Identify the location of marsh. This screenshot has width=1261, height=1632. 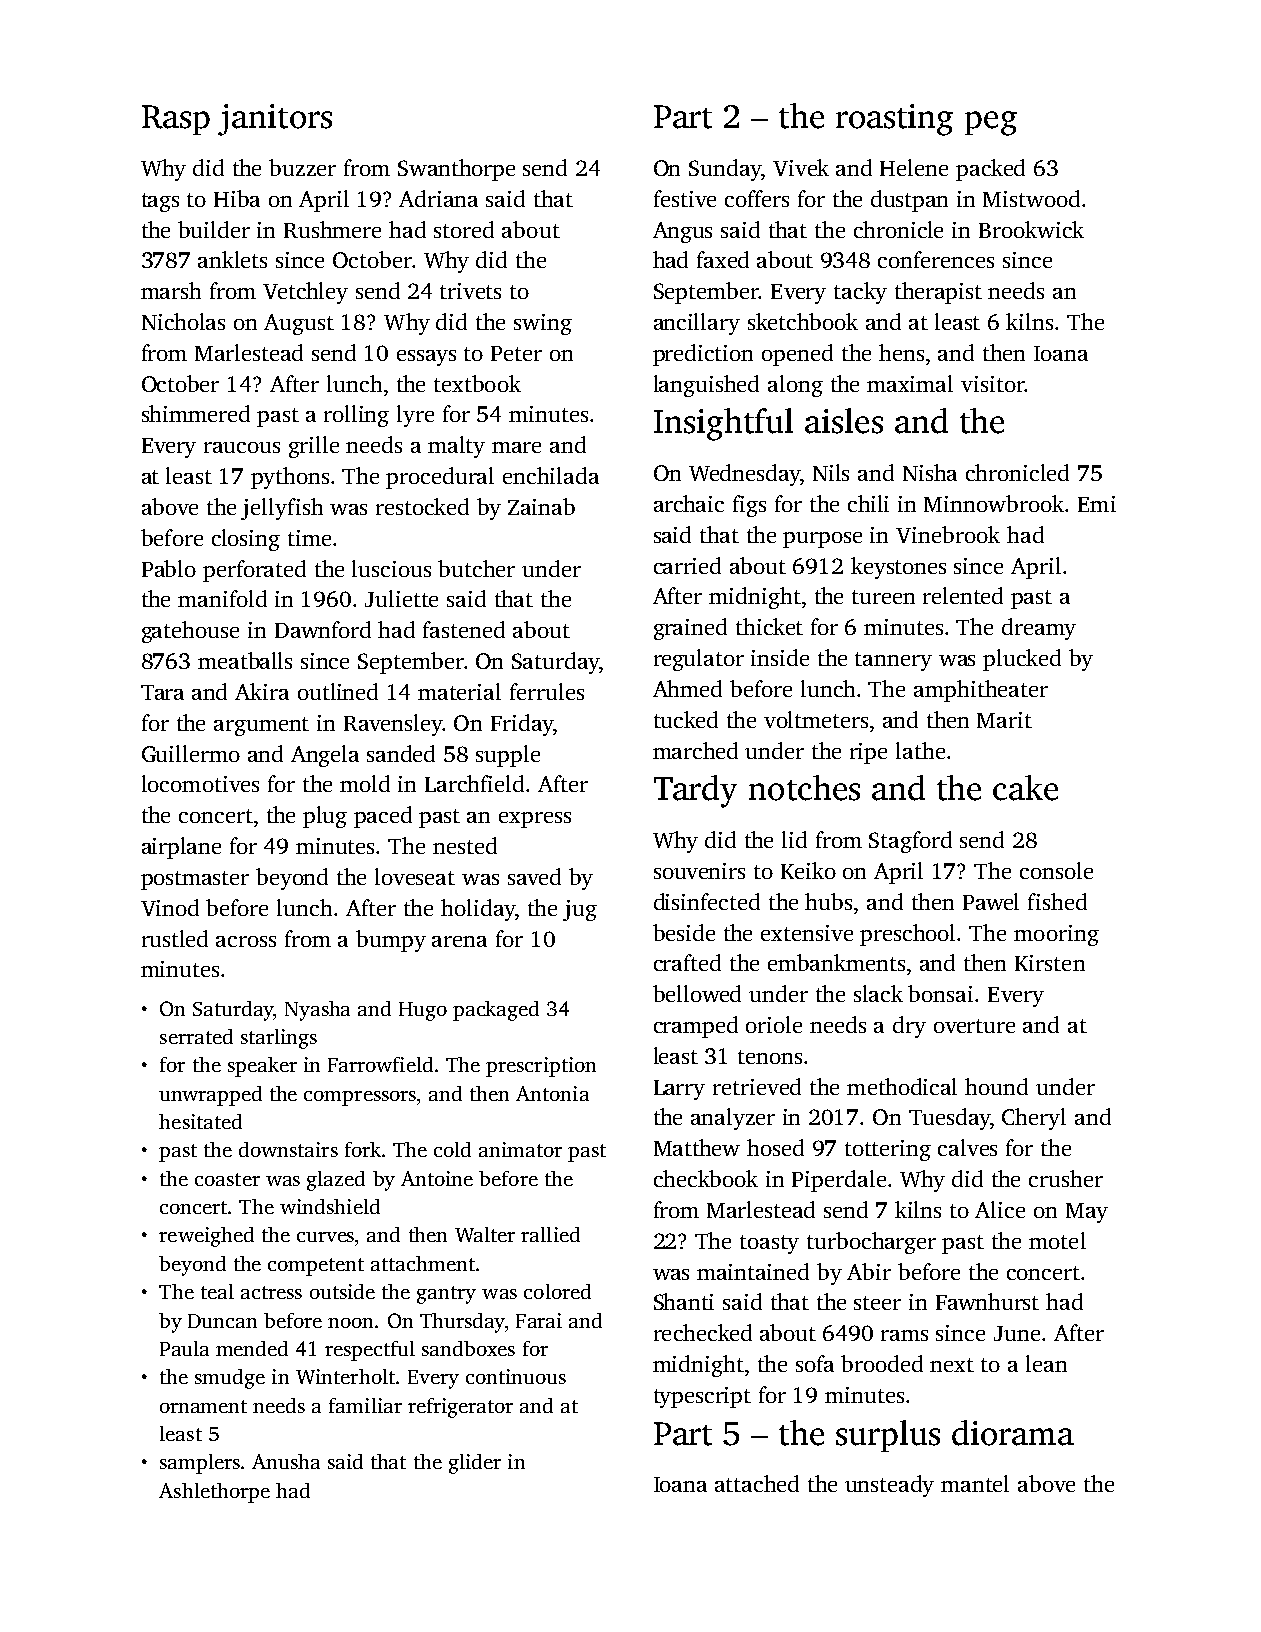
(171, 290).
